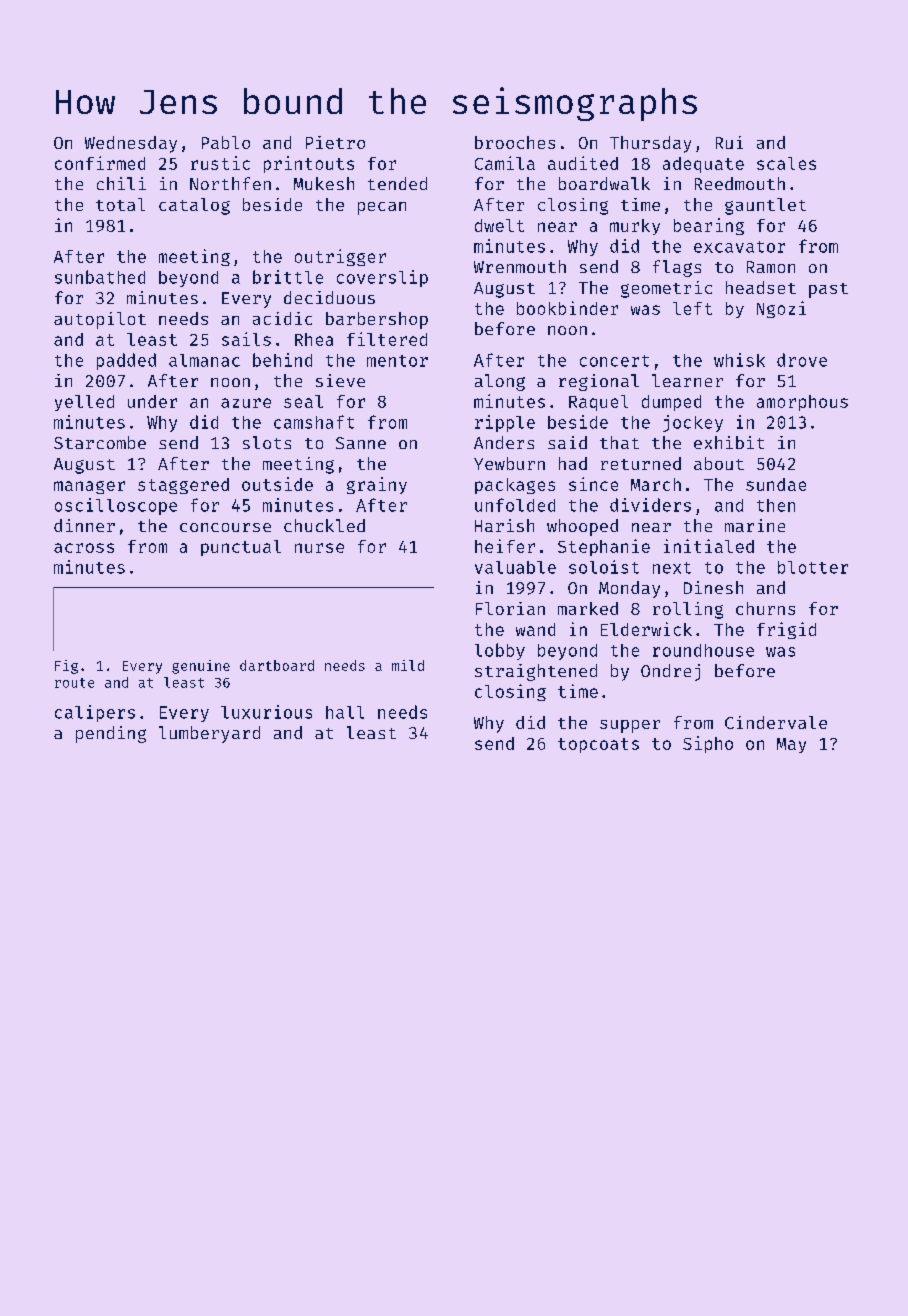 The height and width of the document is (1316, 908). Describe the element at coordinates (131, 144) in the document. I see `Wednesday` at that location.
